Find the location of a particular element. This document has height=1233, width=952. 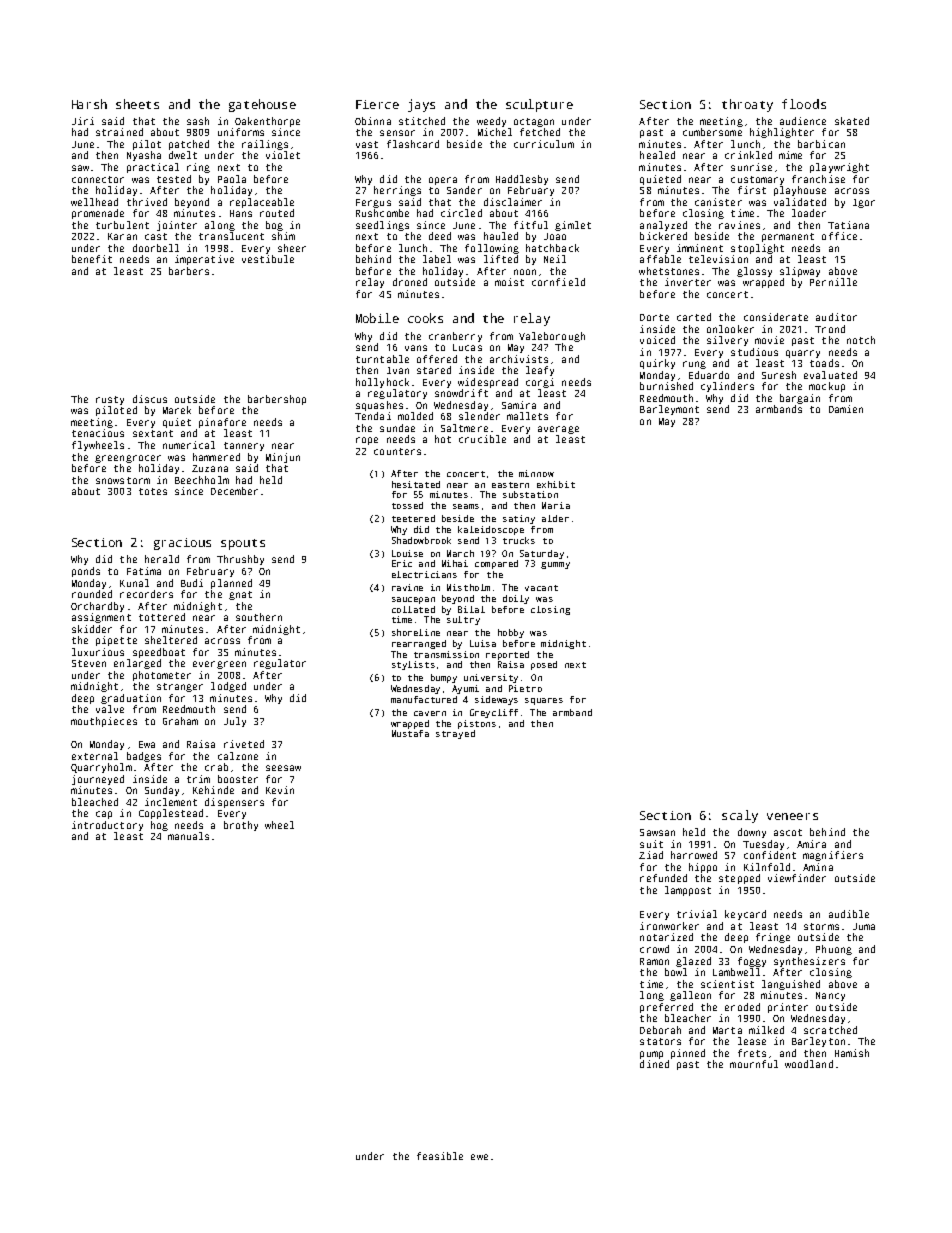

feasible is located at coordinates (440, 1156).
